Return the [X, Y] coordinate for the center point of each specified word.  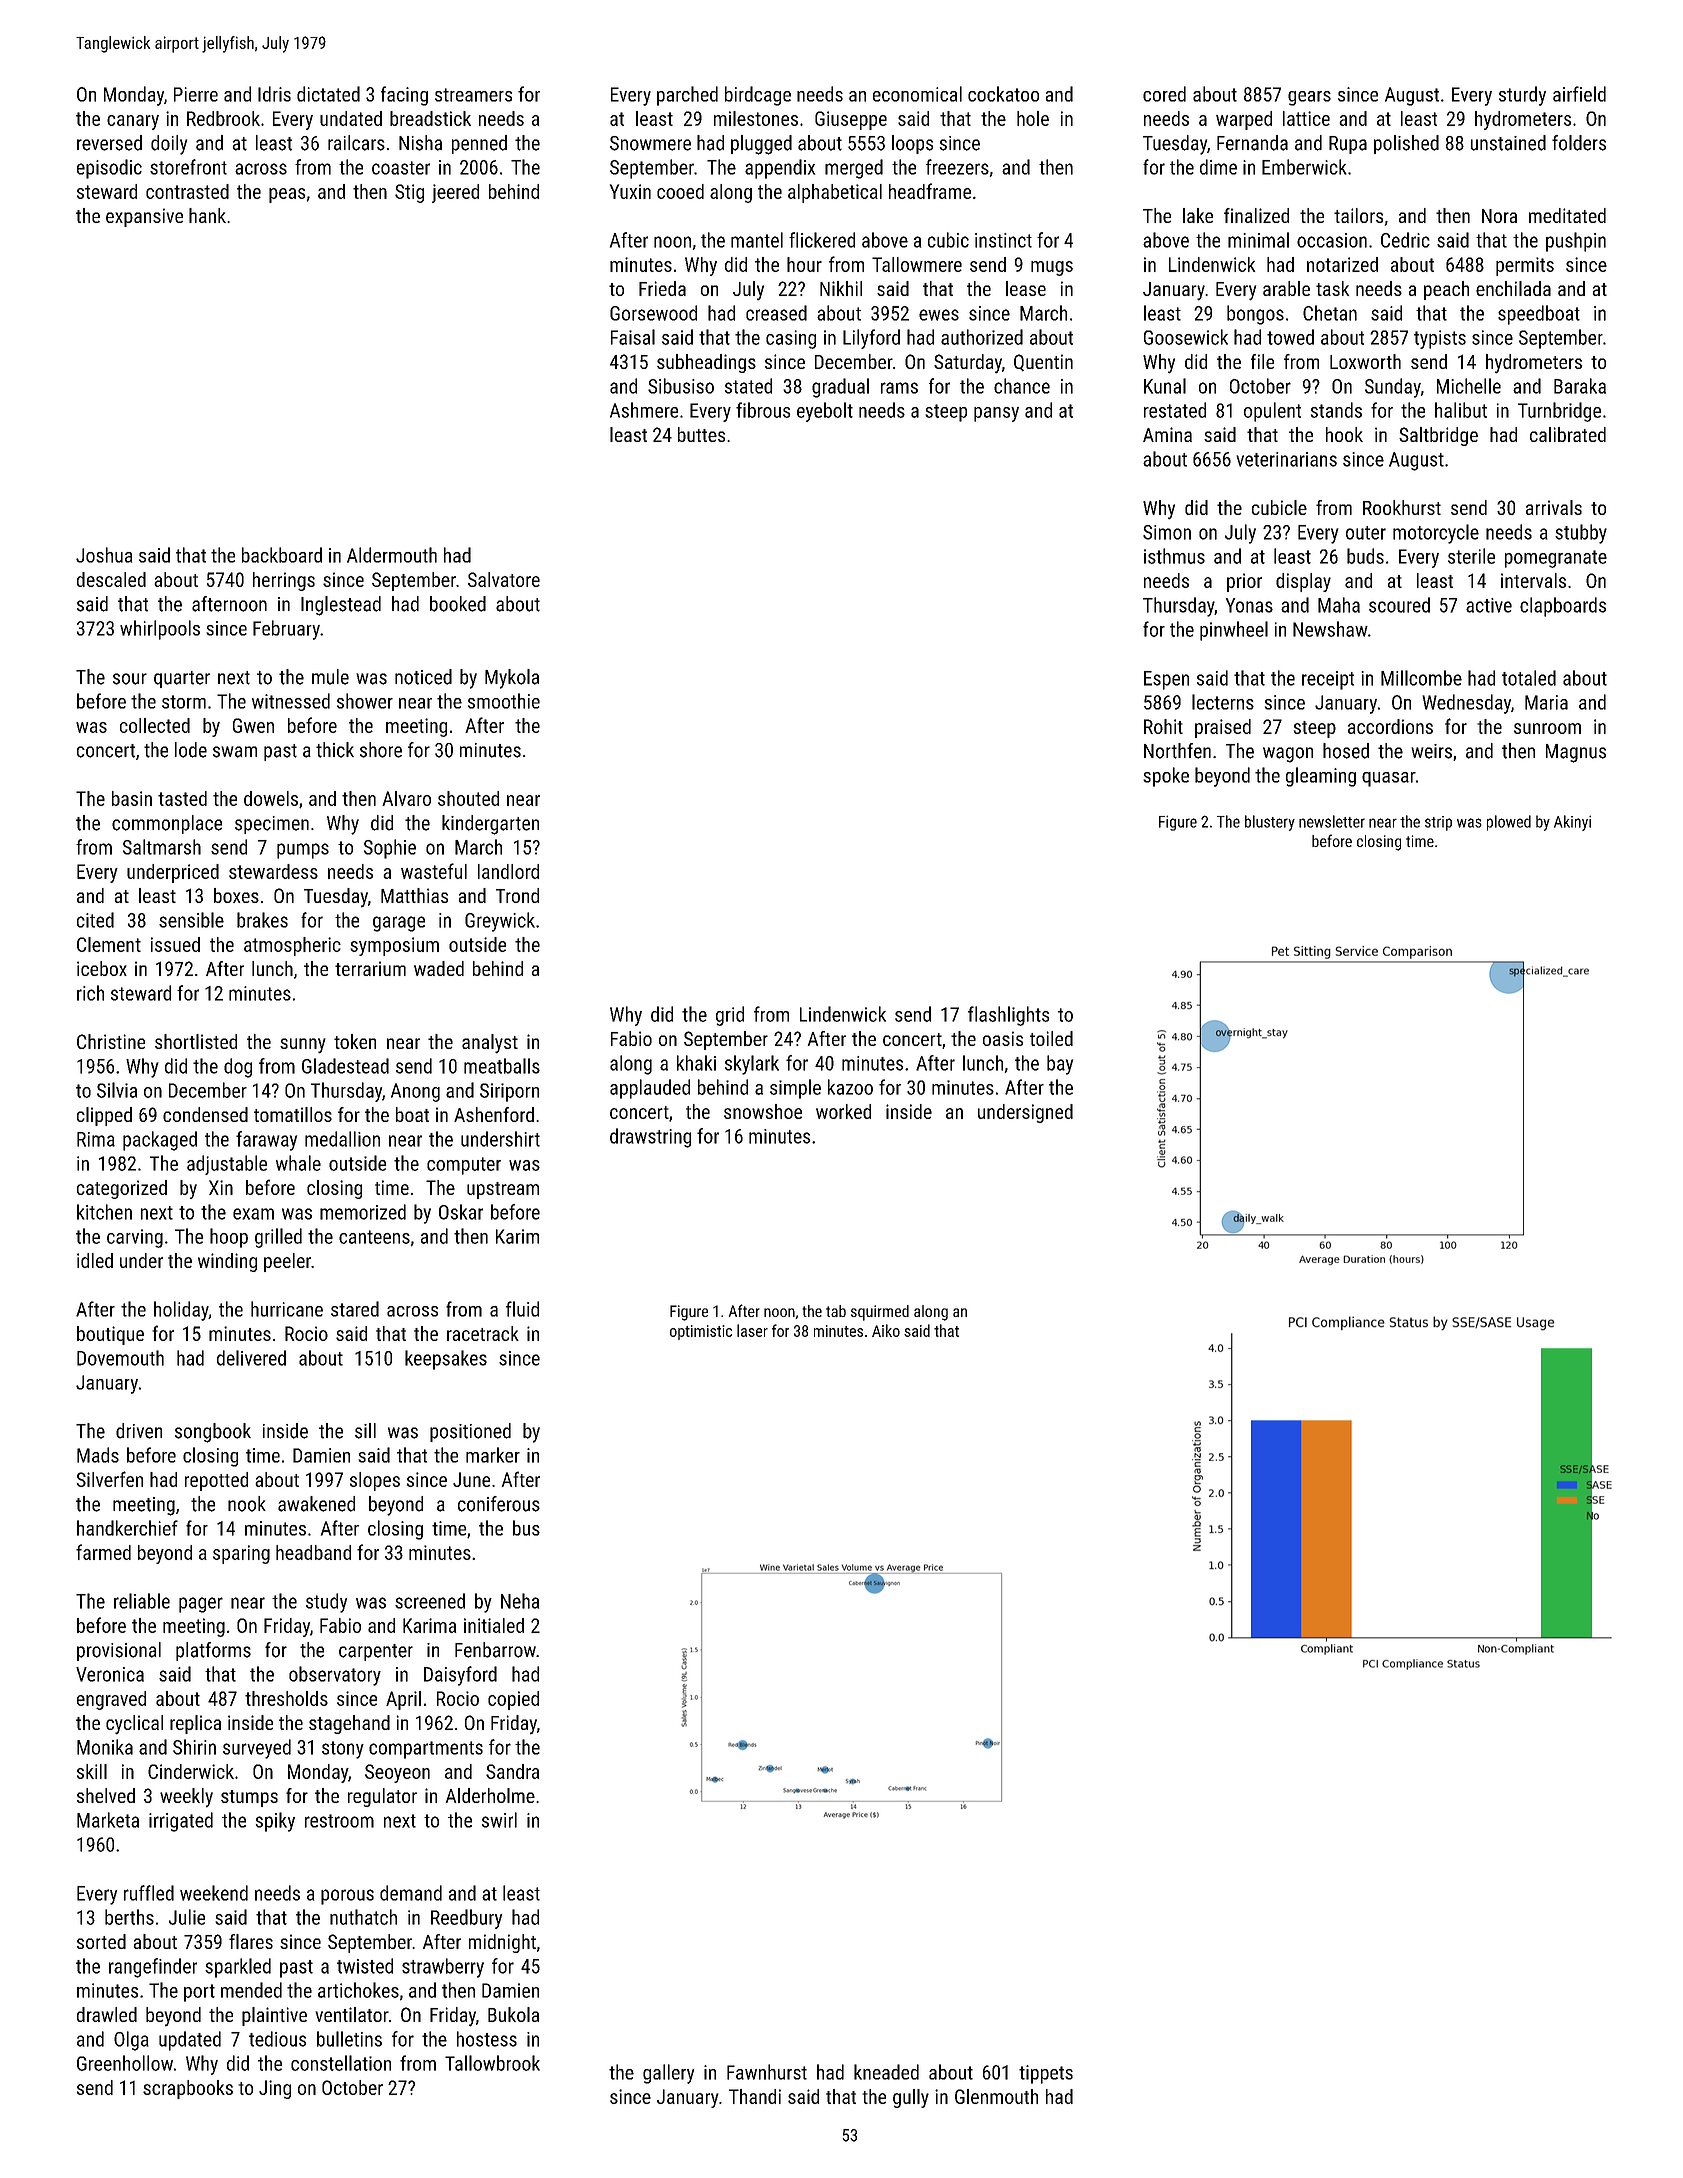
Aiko [886, 1330]
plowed [1509, 823]
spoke [1166, 777]
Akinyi [1572, 823]
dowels [271, 798]
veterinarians [1286, 459]
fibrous [763, 410]
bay [1060, 1065]
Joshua [104, 555]
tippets [1046, 2074]
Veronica [110, 1674]
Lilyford [871, 339]
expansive [144, 217]
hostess [487, 2039]
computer [464, 1166]
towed [1290, 337]
